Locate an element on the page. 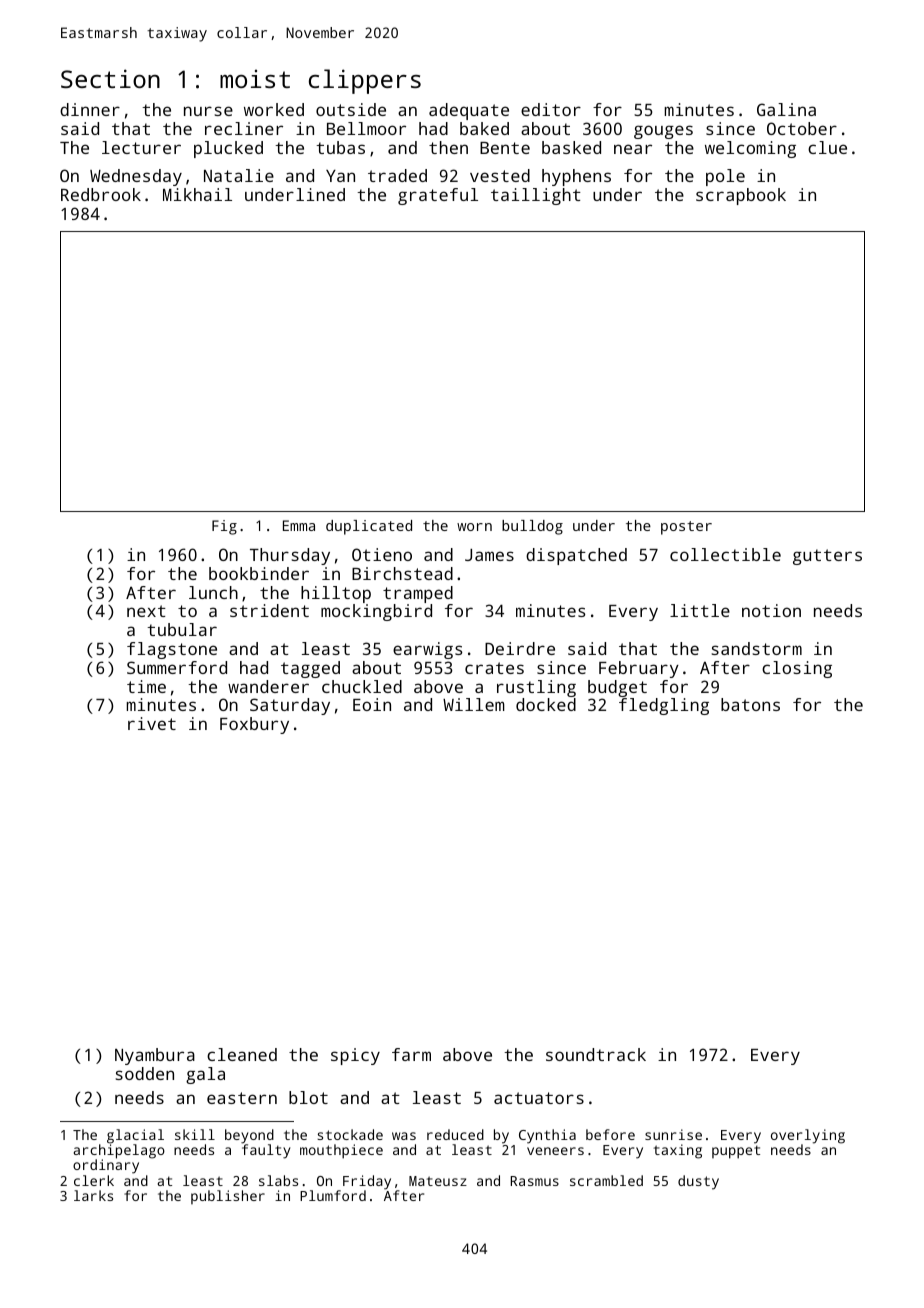 The width and height of the image is (924, 1308). publisher is located at coordinates (228, 1197).
